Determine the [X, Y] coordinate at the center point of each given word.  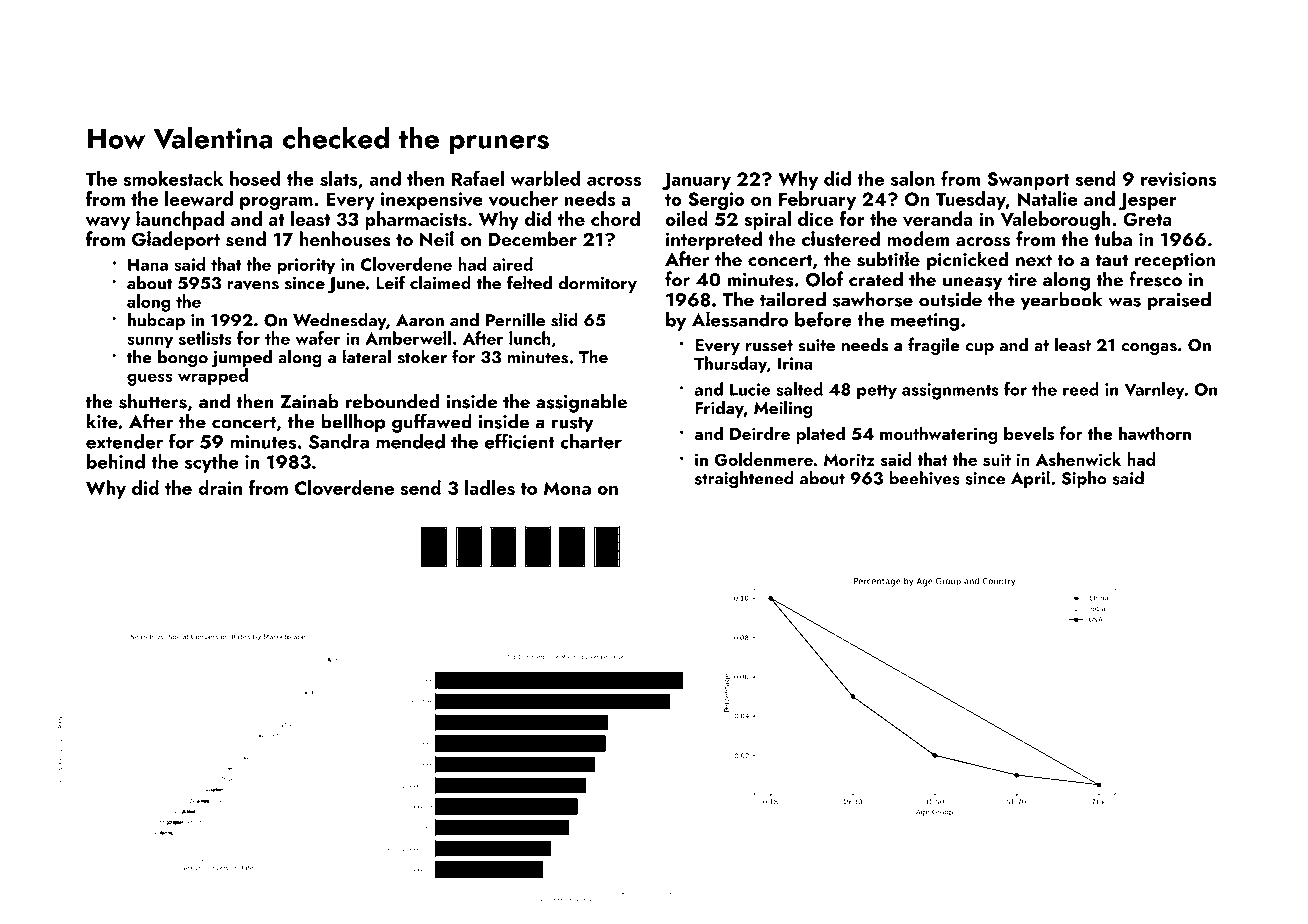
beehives [924, 478]
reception [1175, 261]
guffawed [432, 423]
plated [820, 435]
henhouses [345, 239]
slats [339, 178]
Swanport [1028, 181]
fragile [934, 346]
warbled [545, 178]
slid [564, 319]
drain [220, 487]
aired [512, 264]
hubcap [156, 321]
